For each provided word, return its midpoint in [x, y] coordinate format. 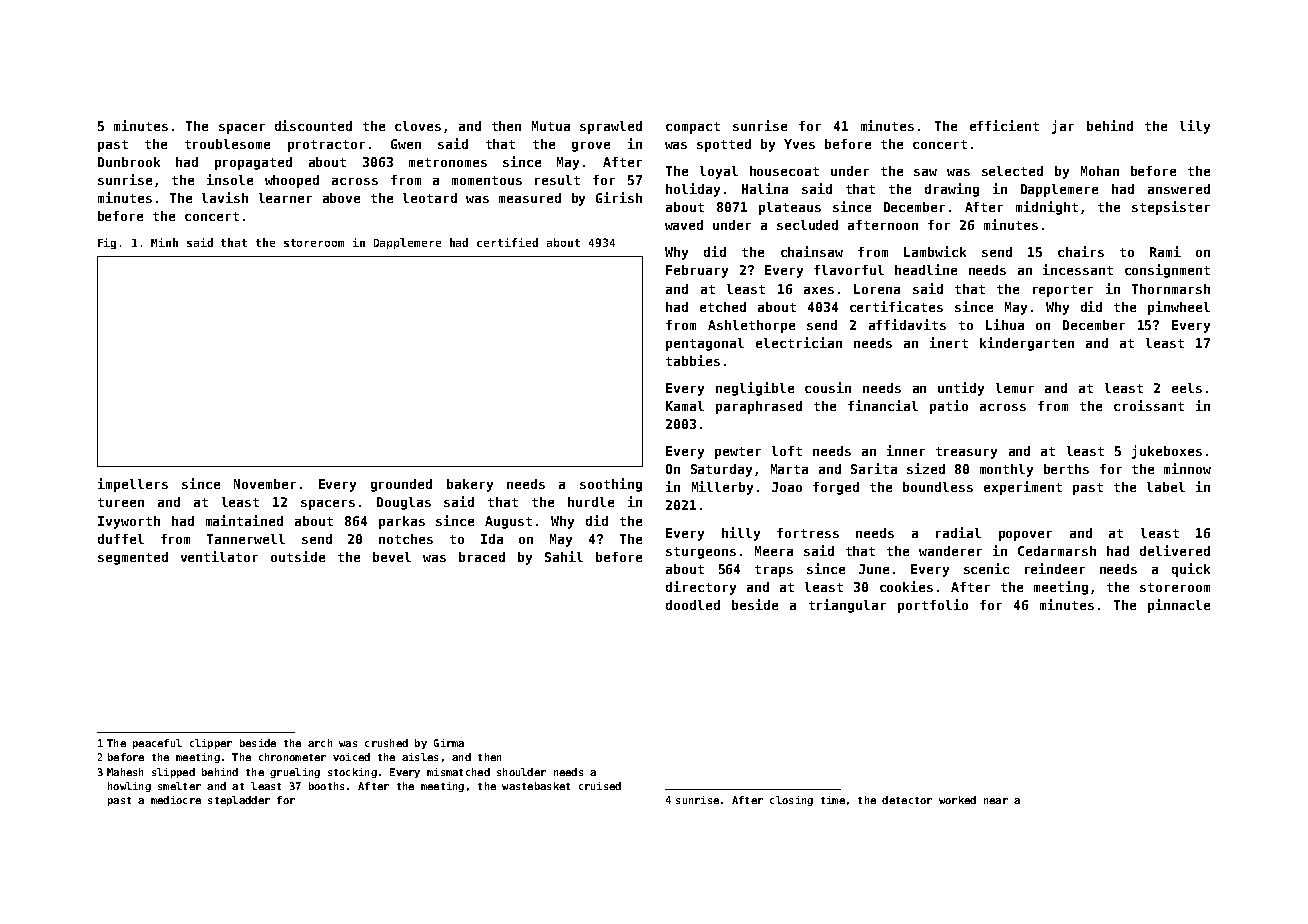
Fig [107, 243]
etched [723, 307]
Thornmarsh [1171, 289]
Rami [1165, 251]
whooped [292, 181]
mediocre [176, 800]
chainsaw [812, 251]
